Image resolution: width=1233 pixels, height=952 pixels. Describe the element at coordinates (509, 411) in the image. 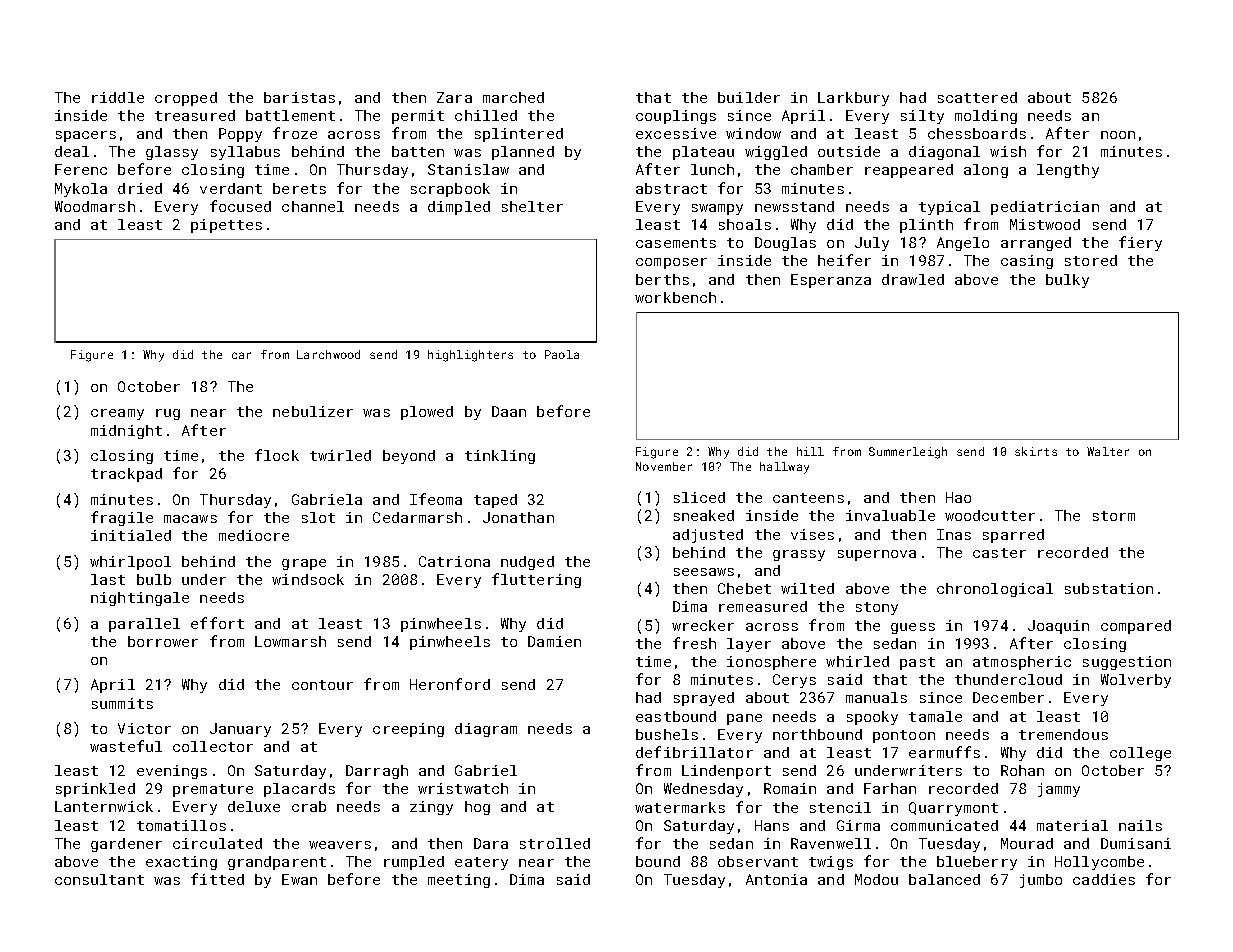

I see `Daan` at that location.
